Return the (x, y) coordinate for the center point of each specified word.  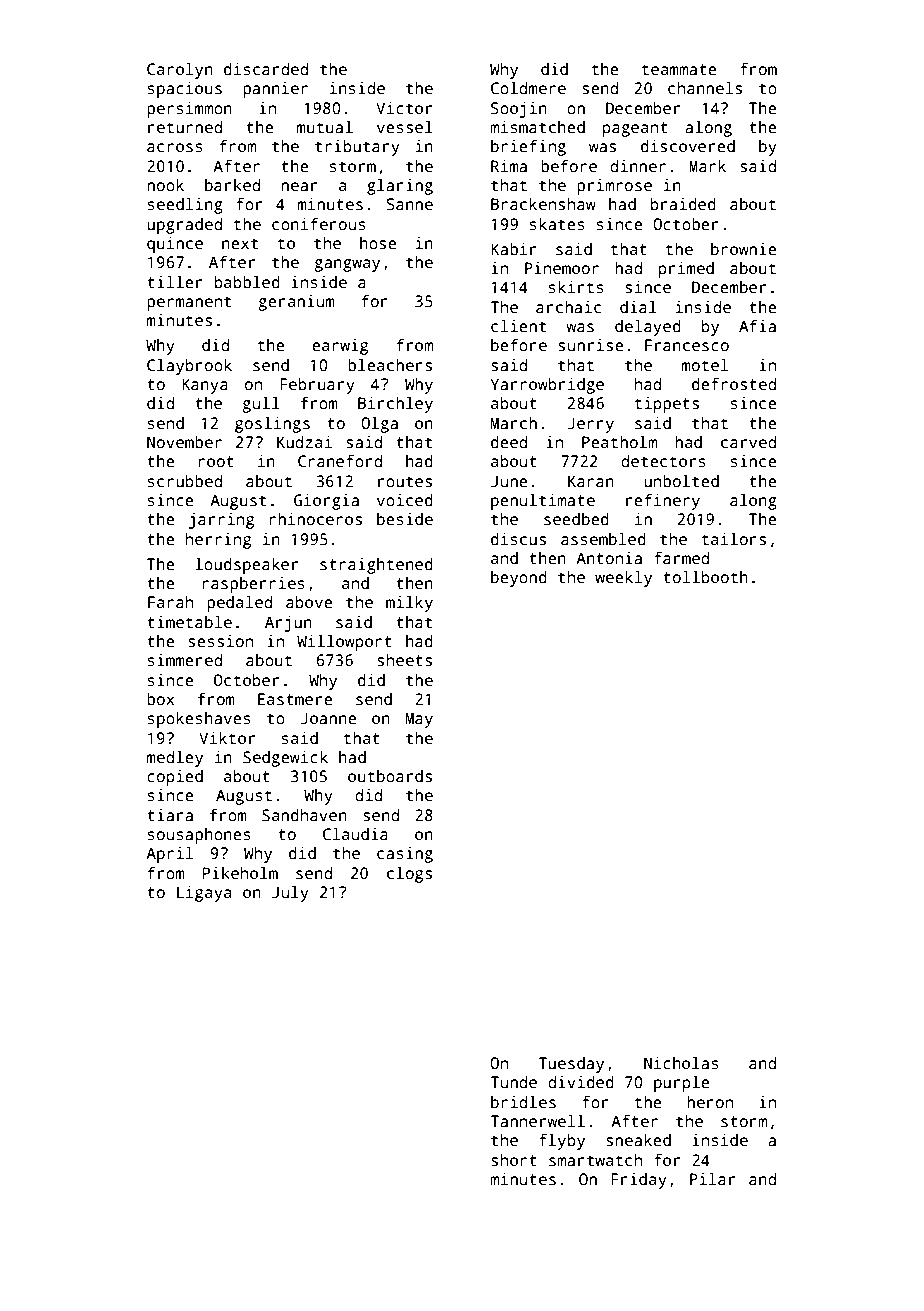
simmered (185, 660)
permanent (189, 303)
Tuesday (571, 1065)
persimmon (189, 110)
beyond (519, 579)
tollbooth (705, 576)
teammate (679, 70)
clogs (409, 874)
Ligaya (204, 894)
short (514, 1160)
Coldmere (528, 88)
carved (748, 442)
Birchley (395, 404)
